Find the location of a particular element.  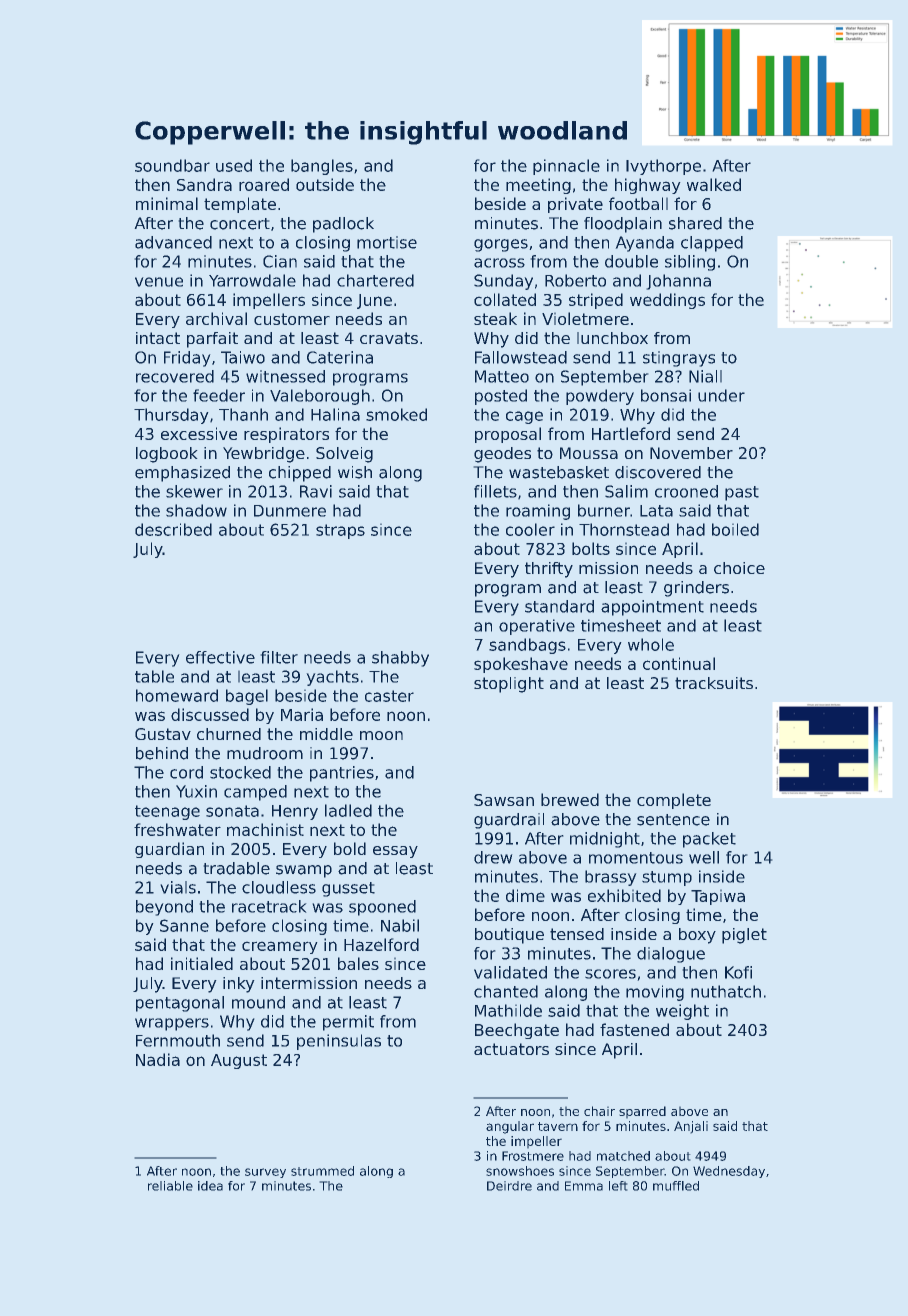

strummed is located at coordinates (322, 1171).
